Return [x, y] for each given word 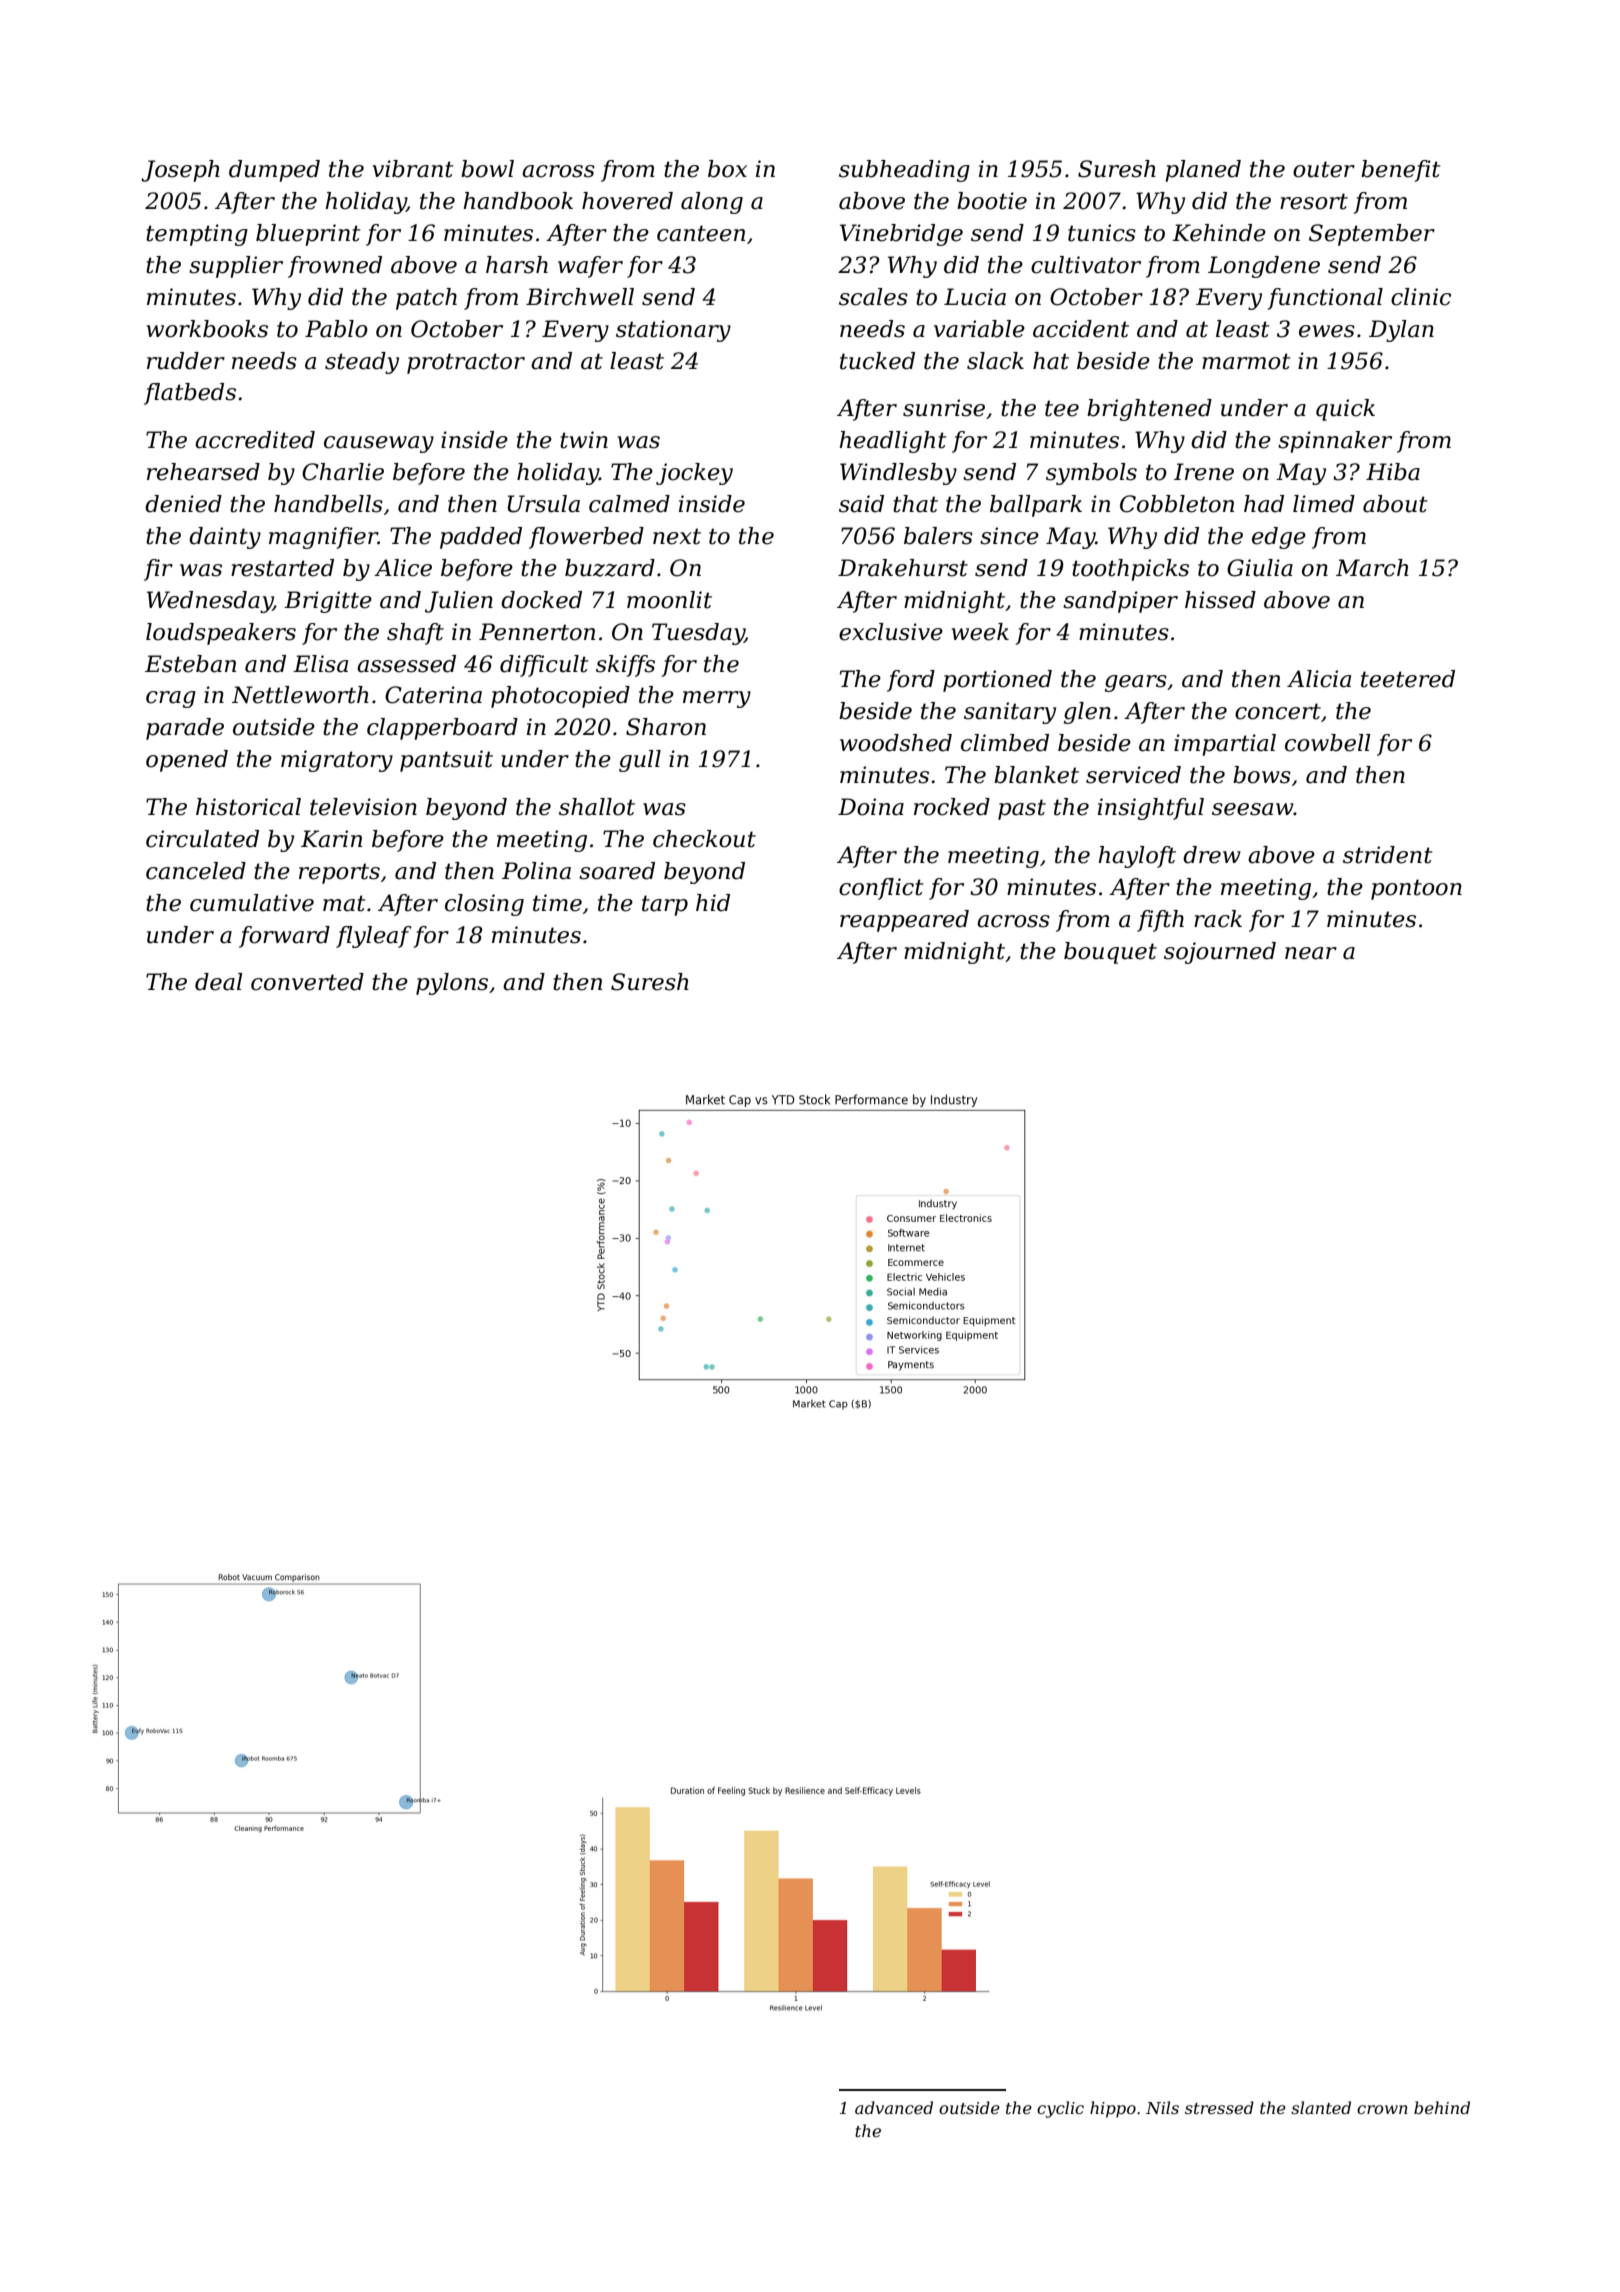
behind [1442, 2107]
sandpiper [1120, 602]
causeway [379, 444]
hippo [1113, 2109]
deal [219, 982]
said [861, 504]
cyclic [1060, 2109]
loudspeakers [221, 634]
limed [1324, 504]
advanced [894, 2107]
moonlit [669, 600]
